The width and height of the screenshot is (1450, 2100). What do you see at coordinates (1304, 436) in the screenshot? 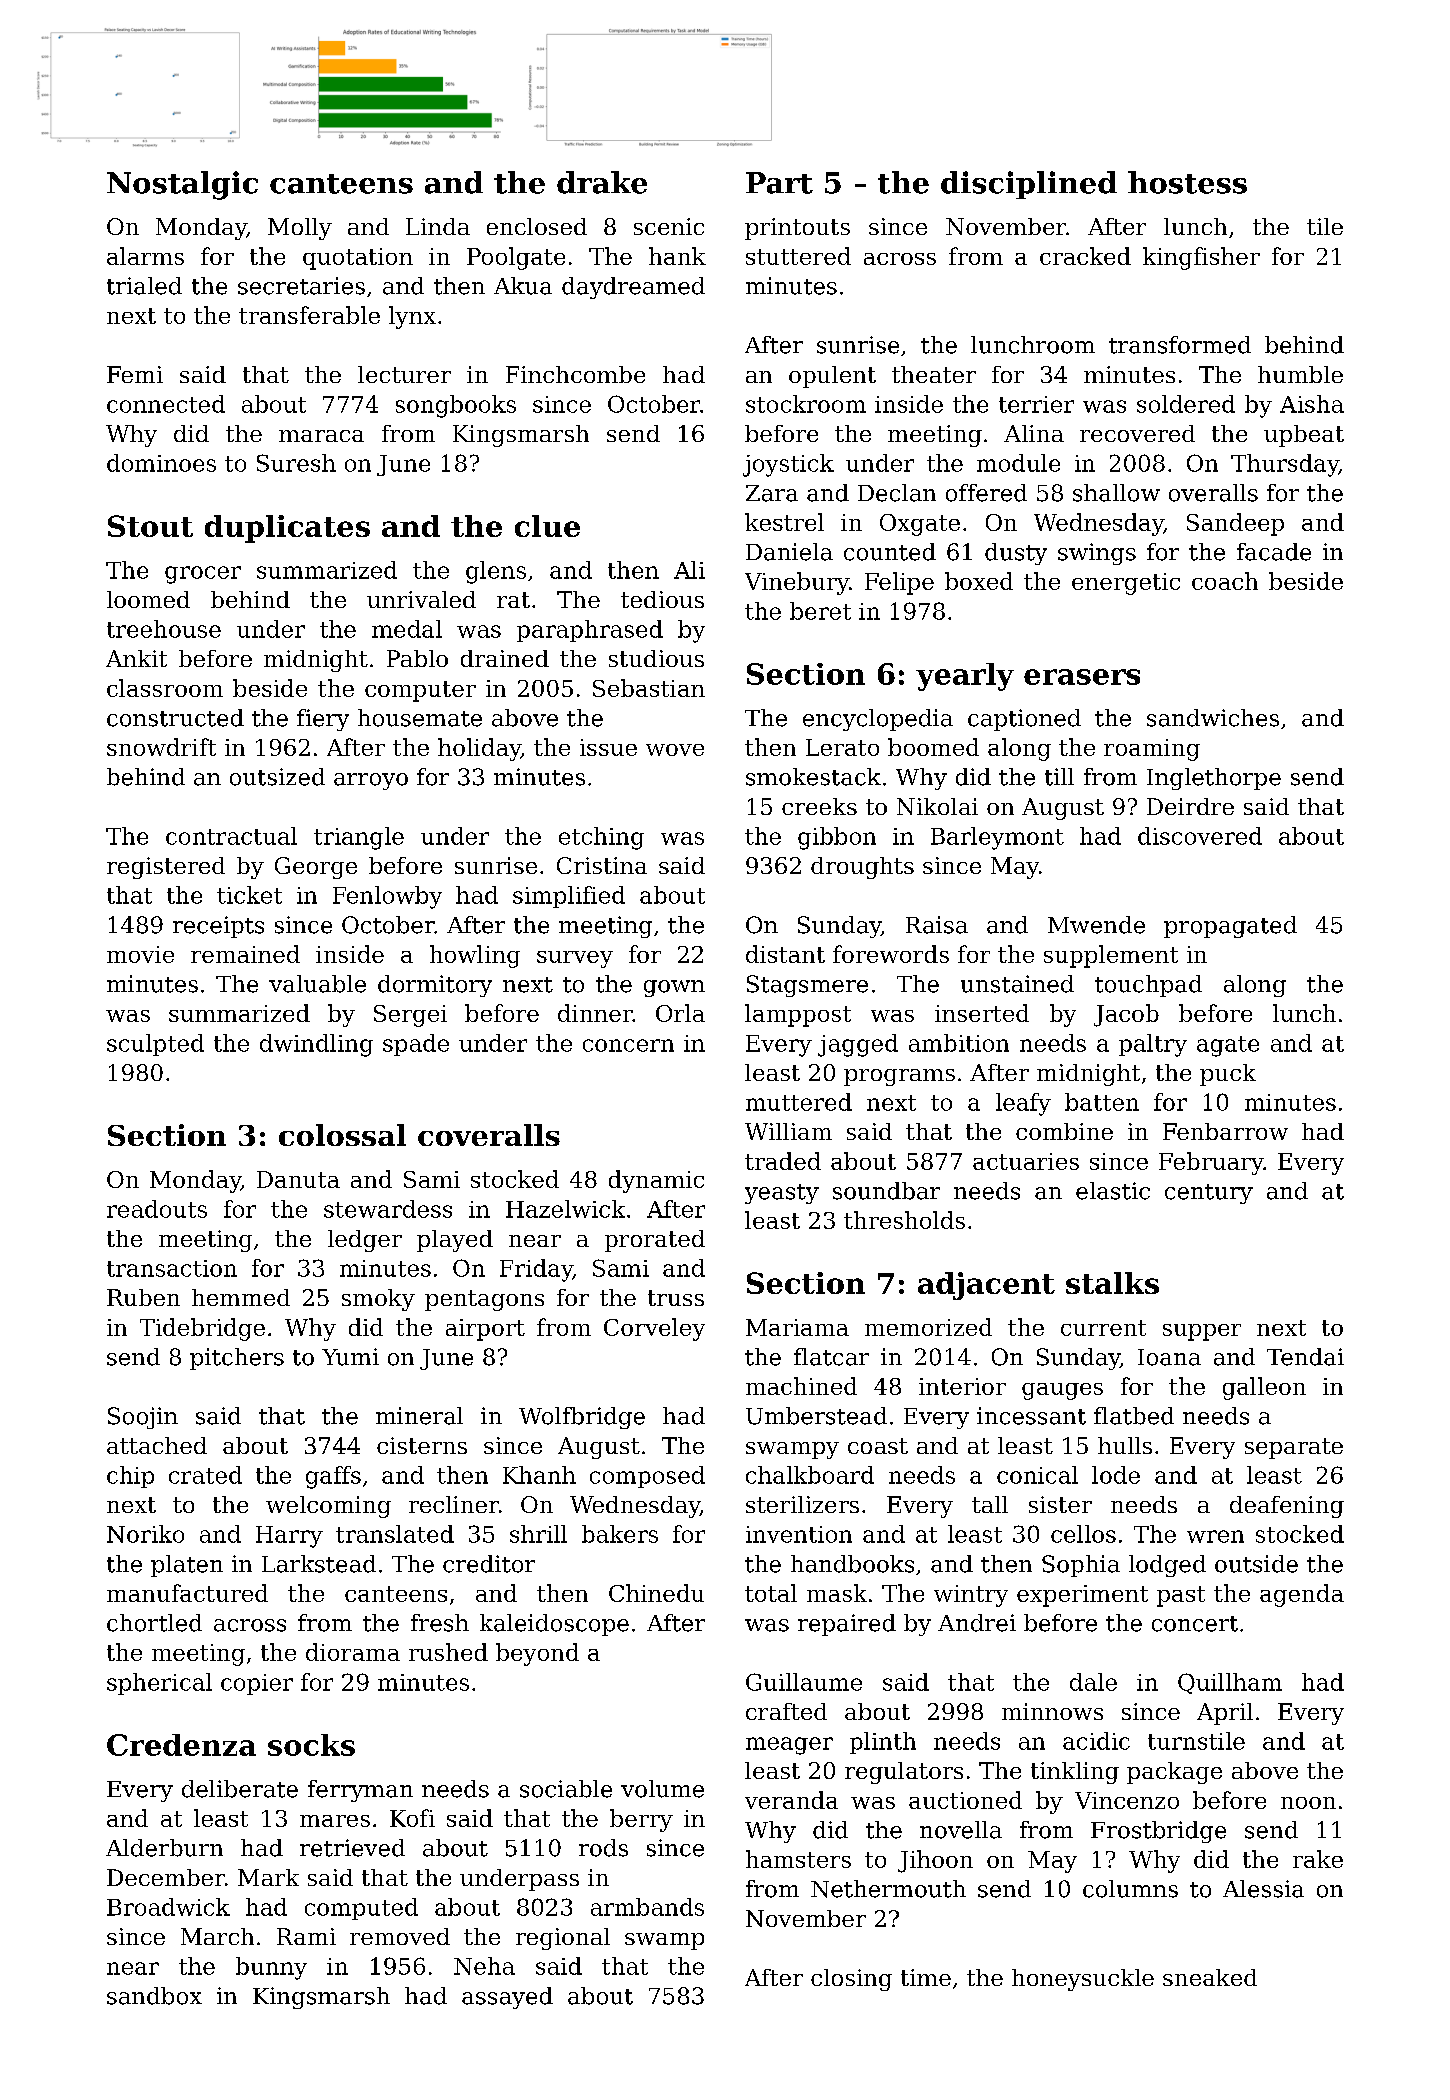
I see `upbeat` at bounding box center [1304, 436].
